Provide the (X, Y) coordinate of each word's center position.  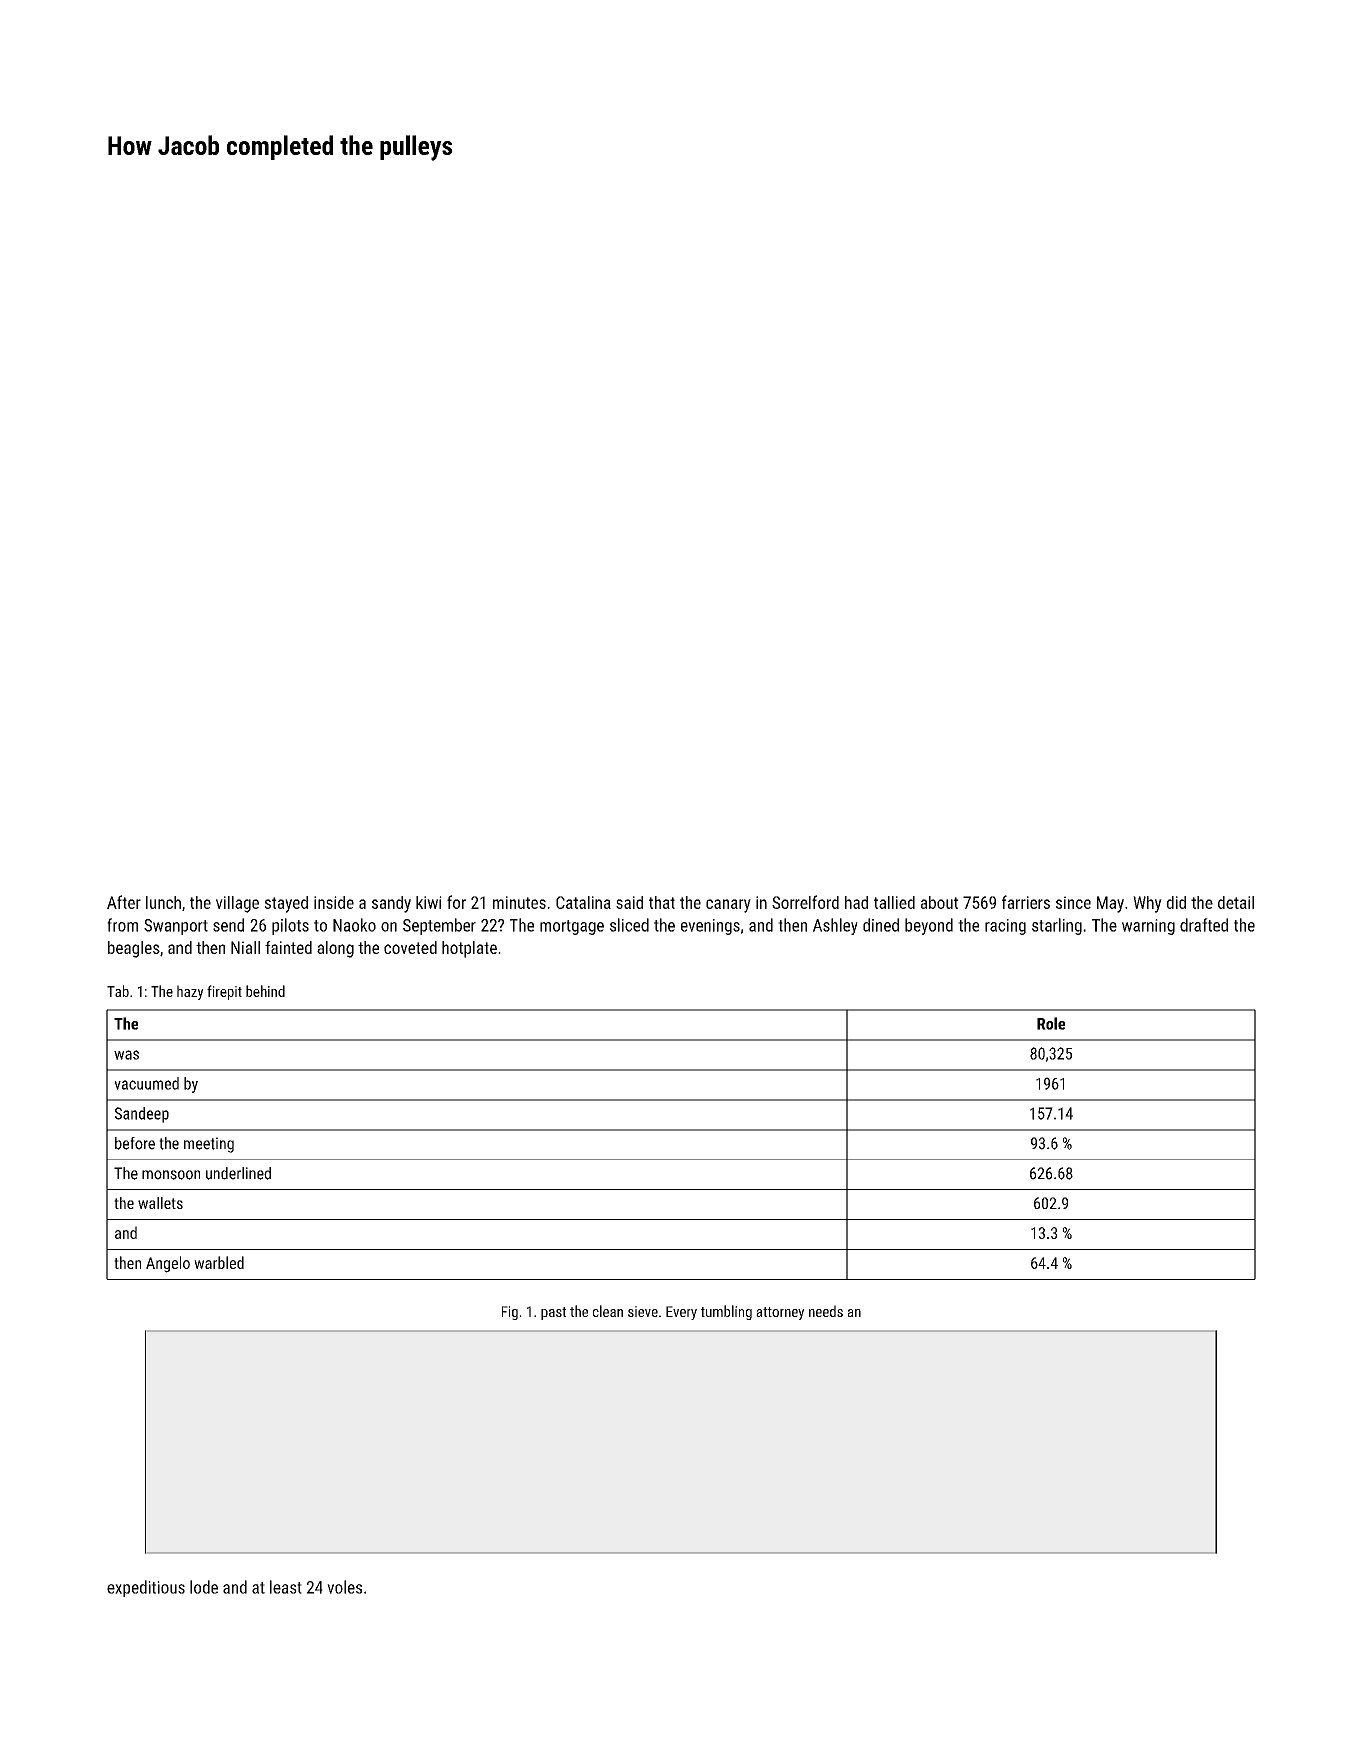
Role (1051, 1023)
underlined (238, 1173)
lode (204, 1587)
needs (826, 1311)
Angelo (168, 1264)
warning (1148, 927)
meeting (209, 1145)
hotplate (469, 949)
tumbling (726, 1312)
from (122, 925)
